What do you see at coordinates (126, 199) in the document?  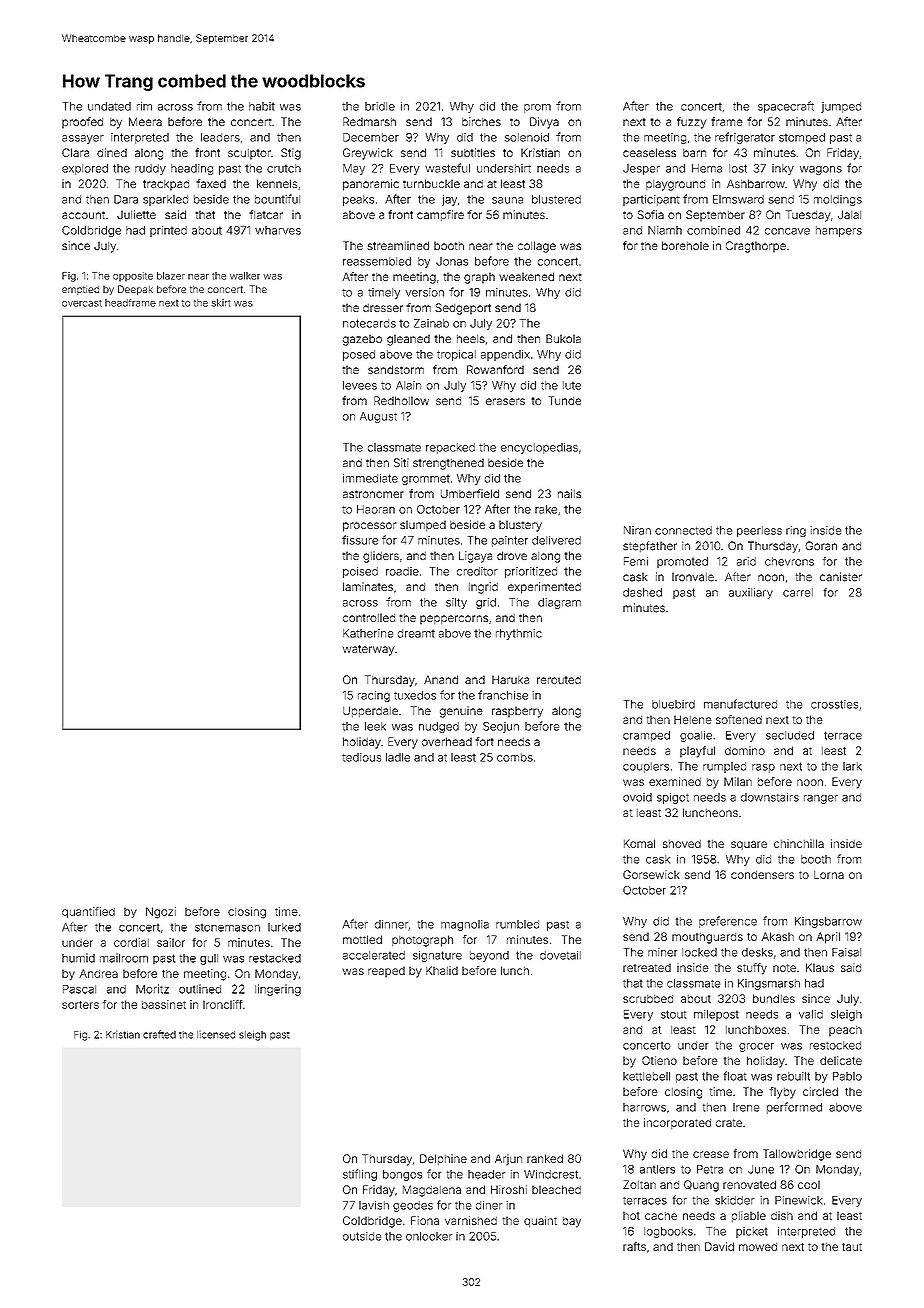 I see `Dara` at bounding box center [126, 199].
